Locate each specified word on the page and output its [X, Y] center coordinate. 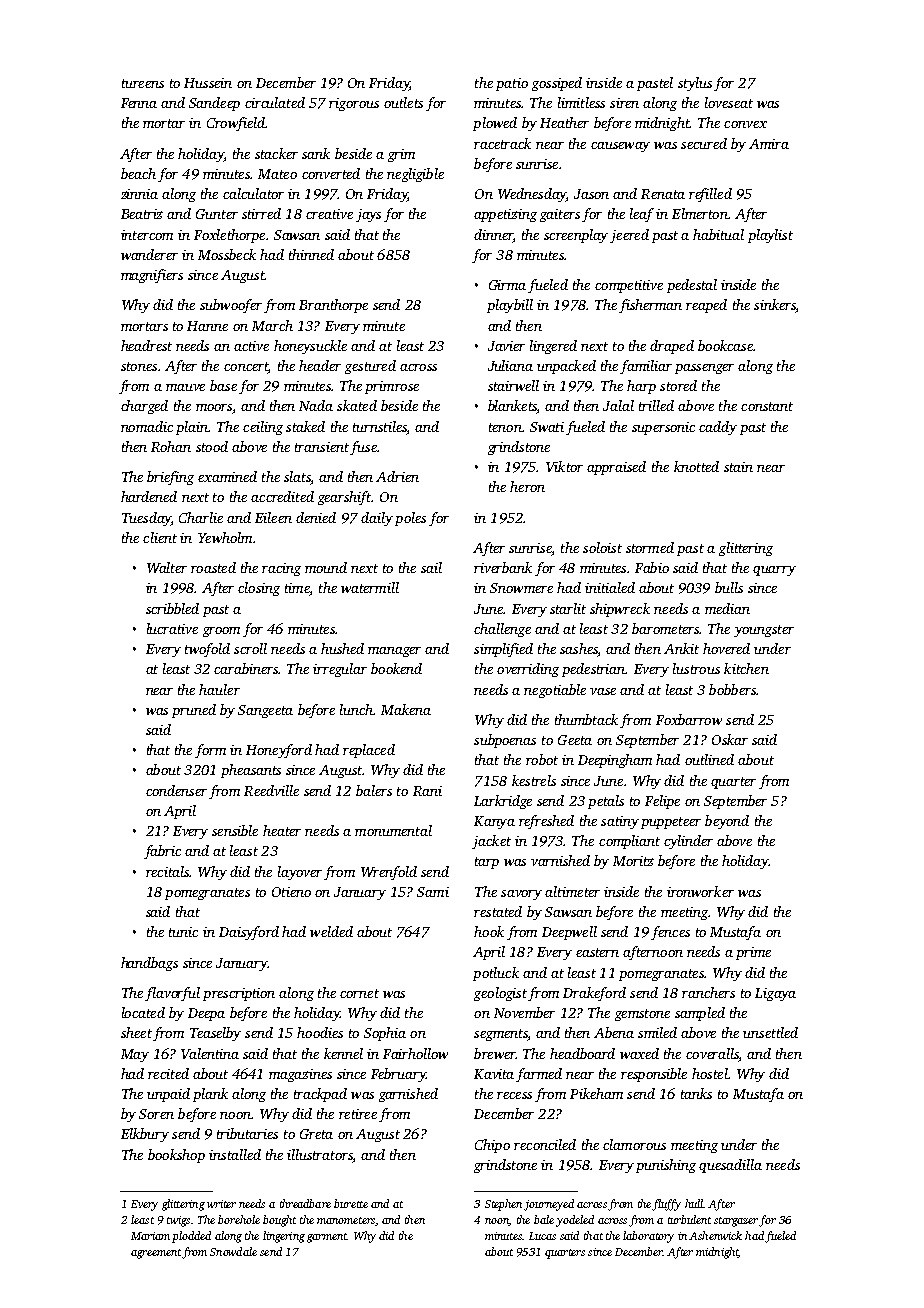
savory [521, 895]
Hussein [208, 83]
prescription [239, 994]
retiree [358, 1114]
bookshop [176, 1156]
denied [316, 517]
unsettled [770, 1032]
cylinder [688, 842]
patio [512, 84]
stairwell [513, 385]
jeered [629, 236]
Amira [769, 144]
